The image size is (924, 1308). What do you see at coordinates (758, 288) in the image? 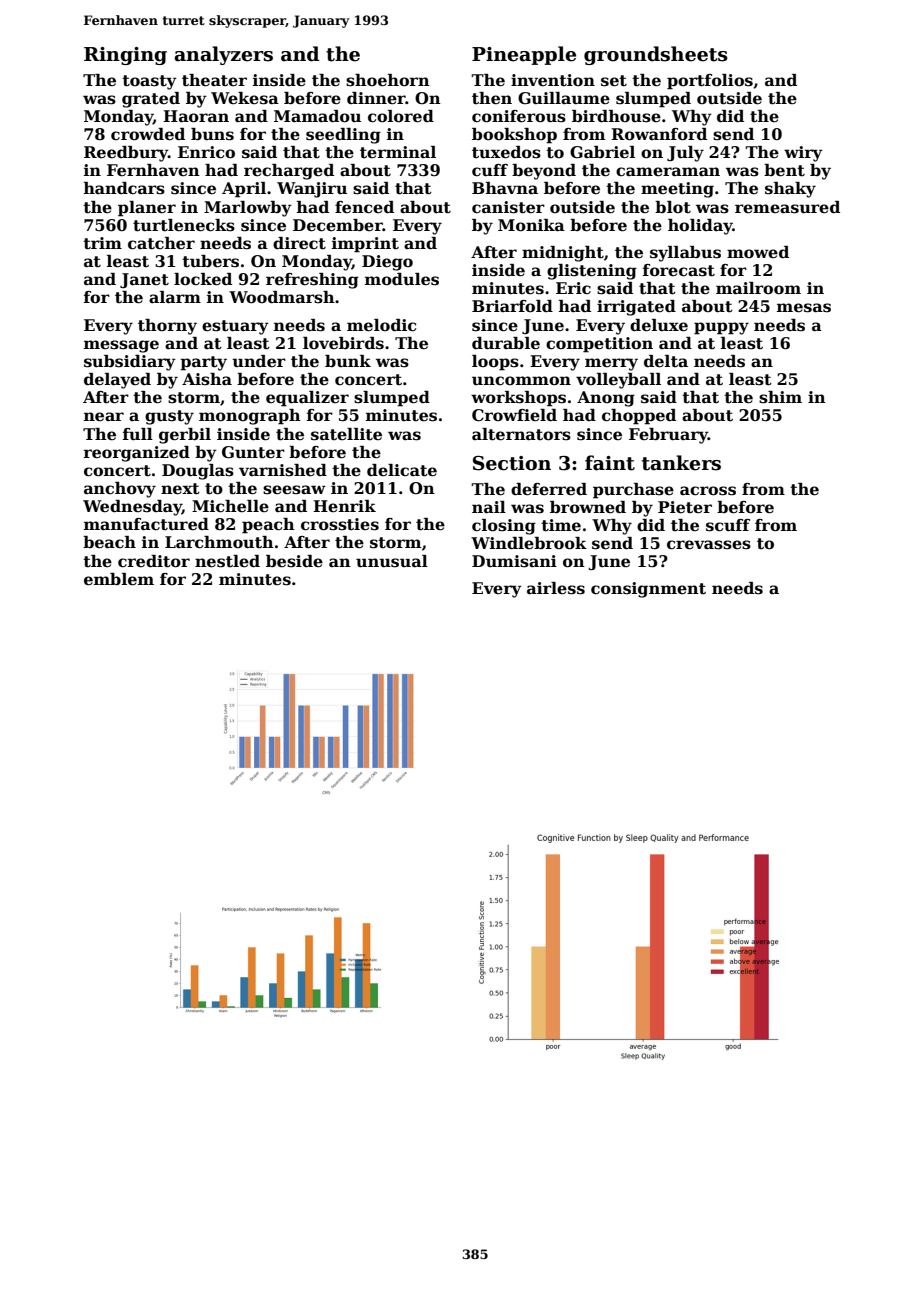
I see `mailroom` at bounding box center [758, 288].
